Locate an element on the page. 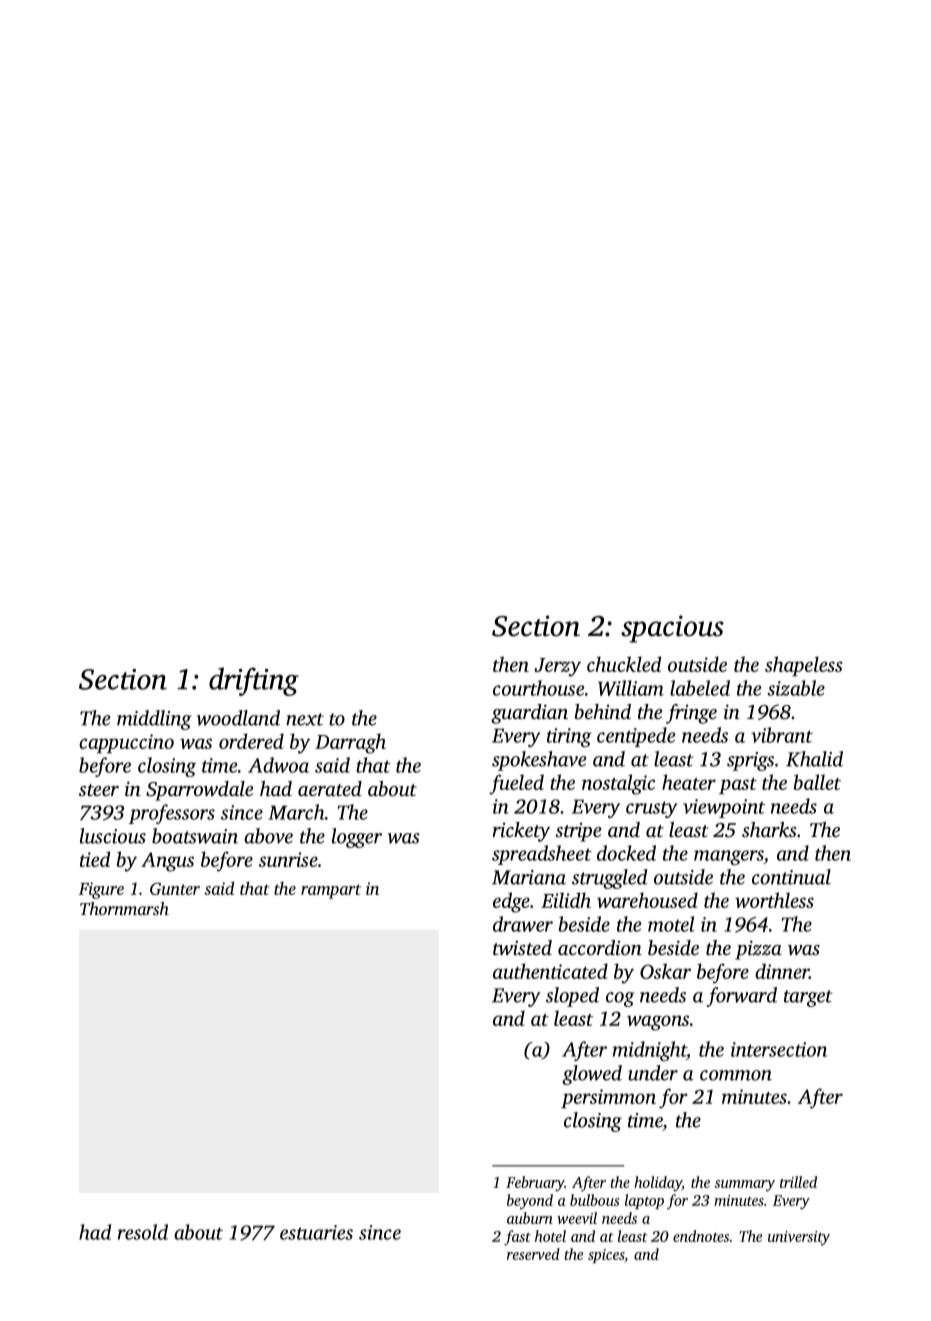 The width and height of the document is (931, 1321). tied is located at coordinates (95, 859).
